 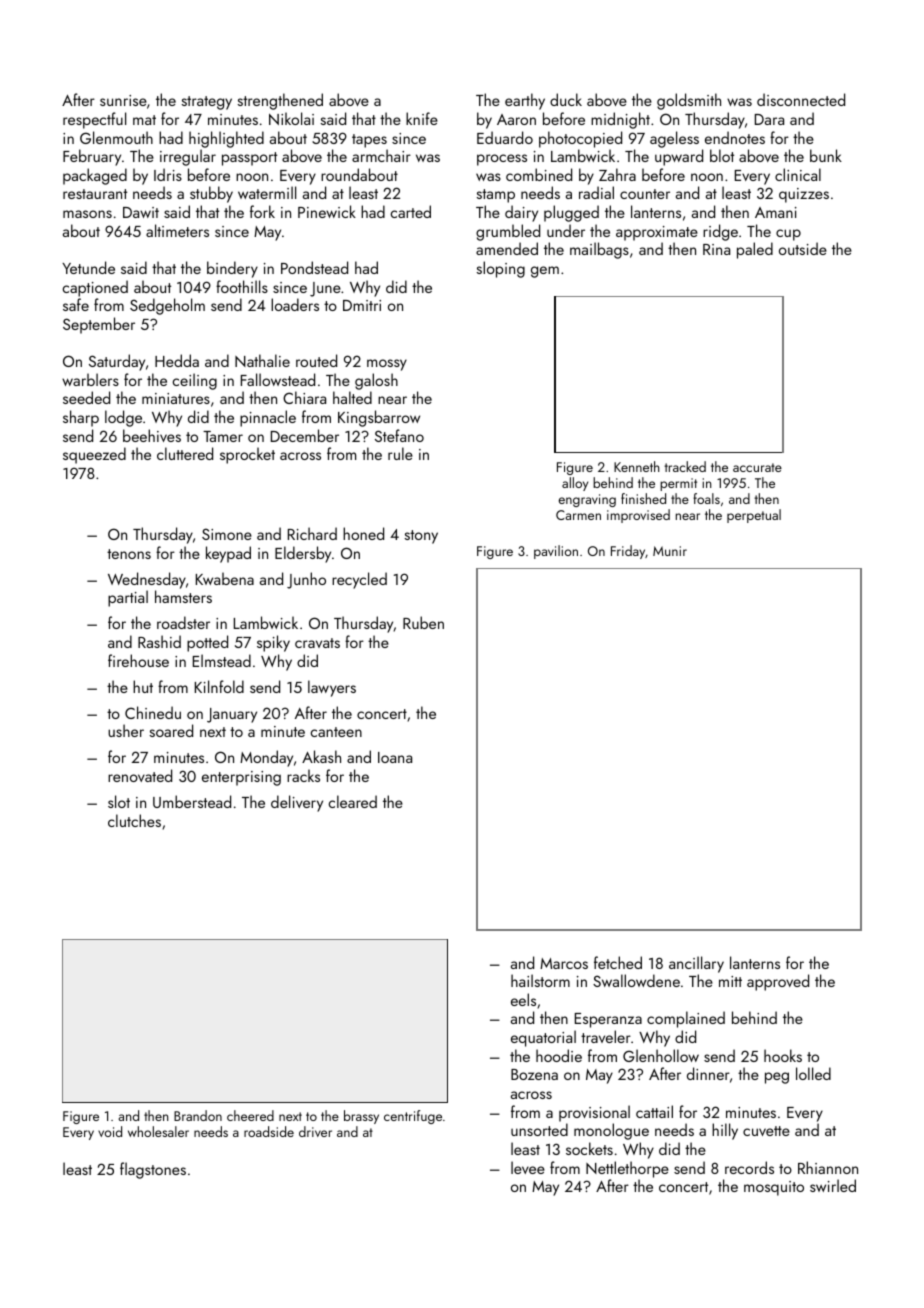 I want to click on flagstones, so click(x=153, y=1170).
